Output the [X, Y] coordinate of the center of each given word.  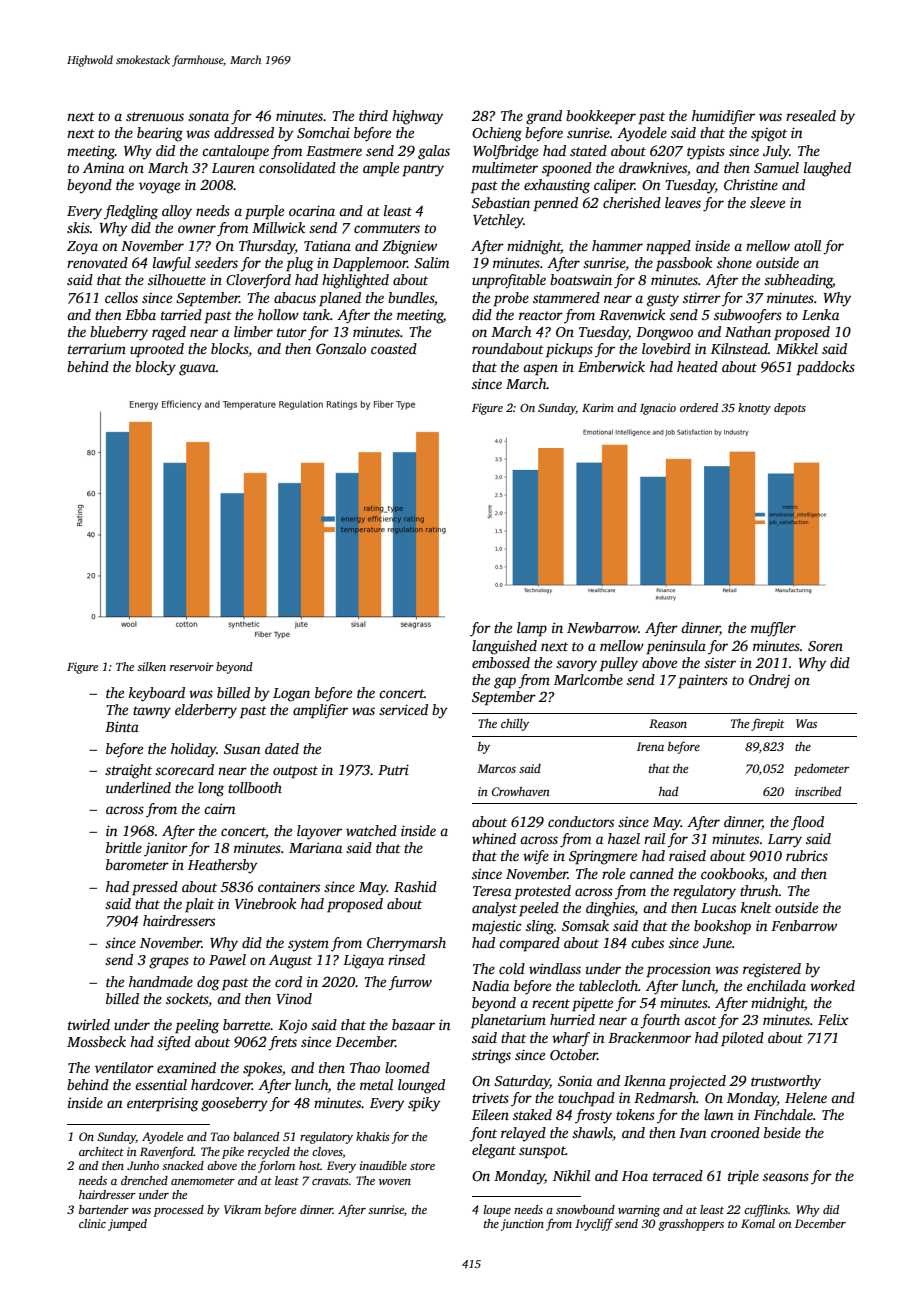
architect [101, 1151]
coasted [394, 348]
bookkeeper [601, 117]
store [422, 1166]
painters [703, 681]
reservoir [192, 666]
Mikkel [797, 348]
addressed [244, 132]
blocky [155, 368]
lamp [532, 629]
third [373, 115]
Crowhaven [521, 791]
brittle [124, 847]
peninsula [676, 647]
